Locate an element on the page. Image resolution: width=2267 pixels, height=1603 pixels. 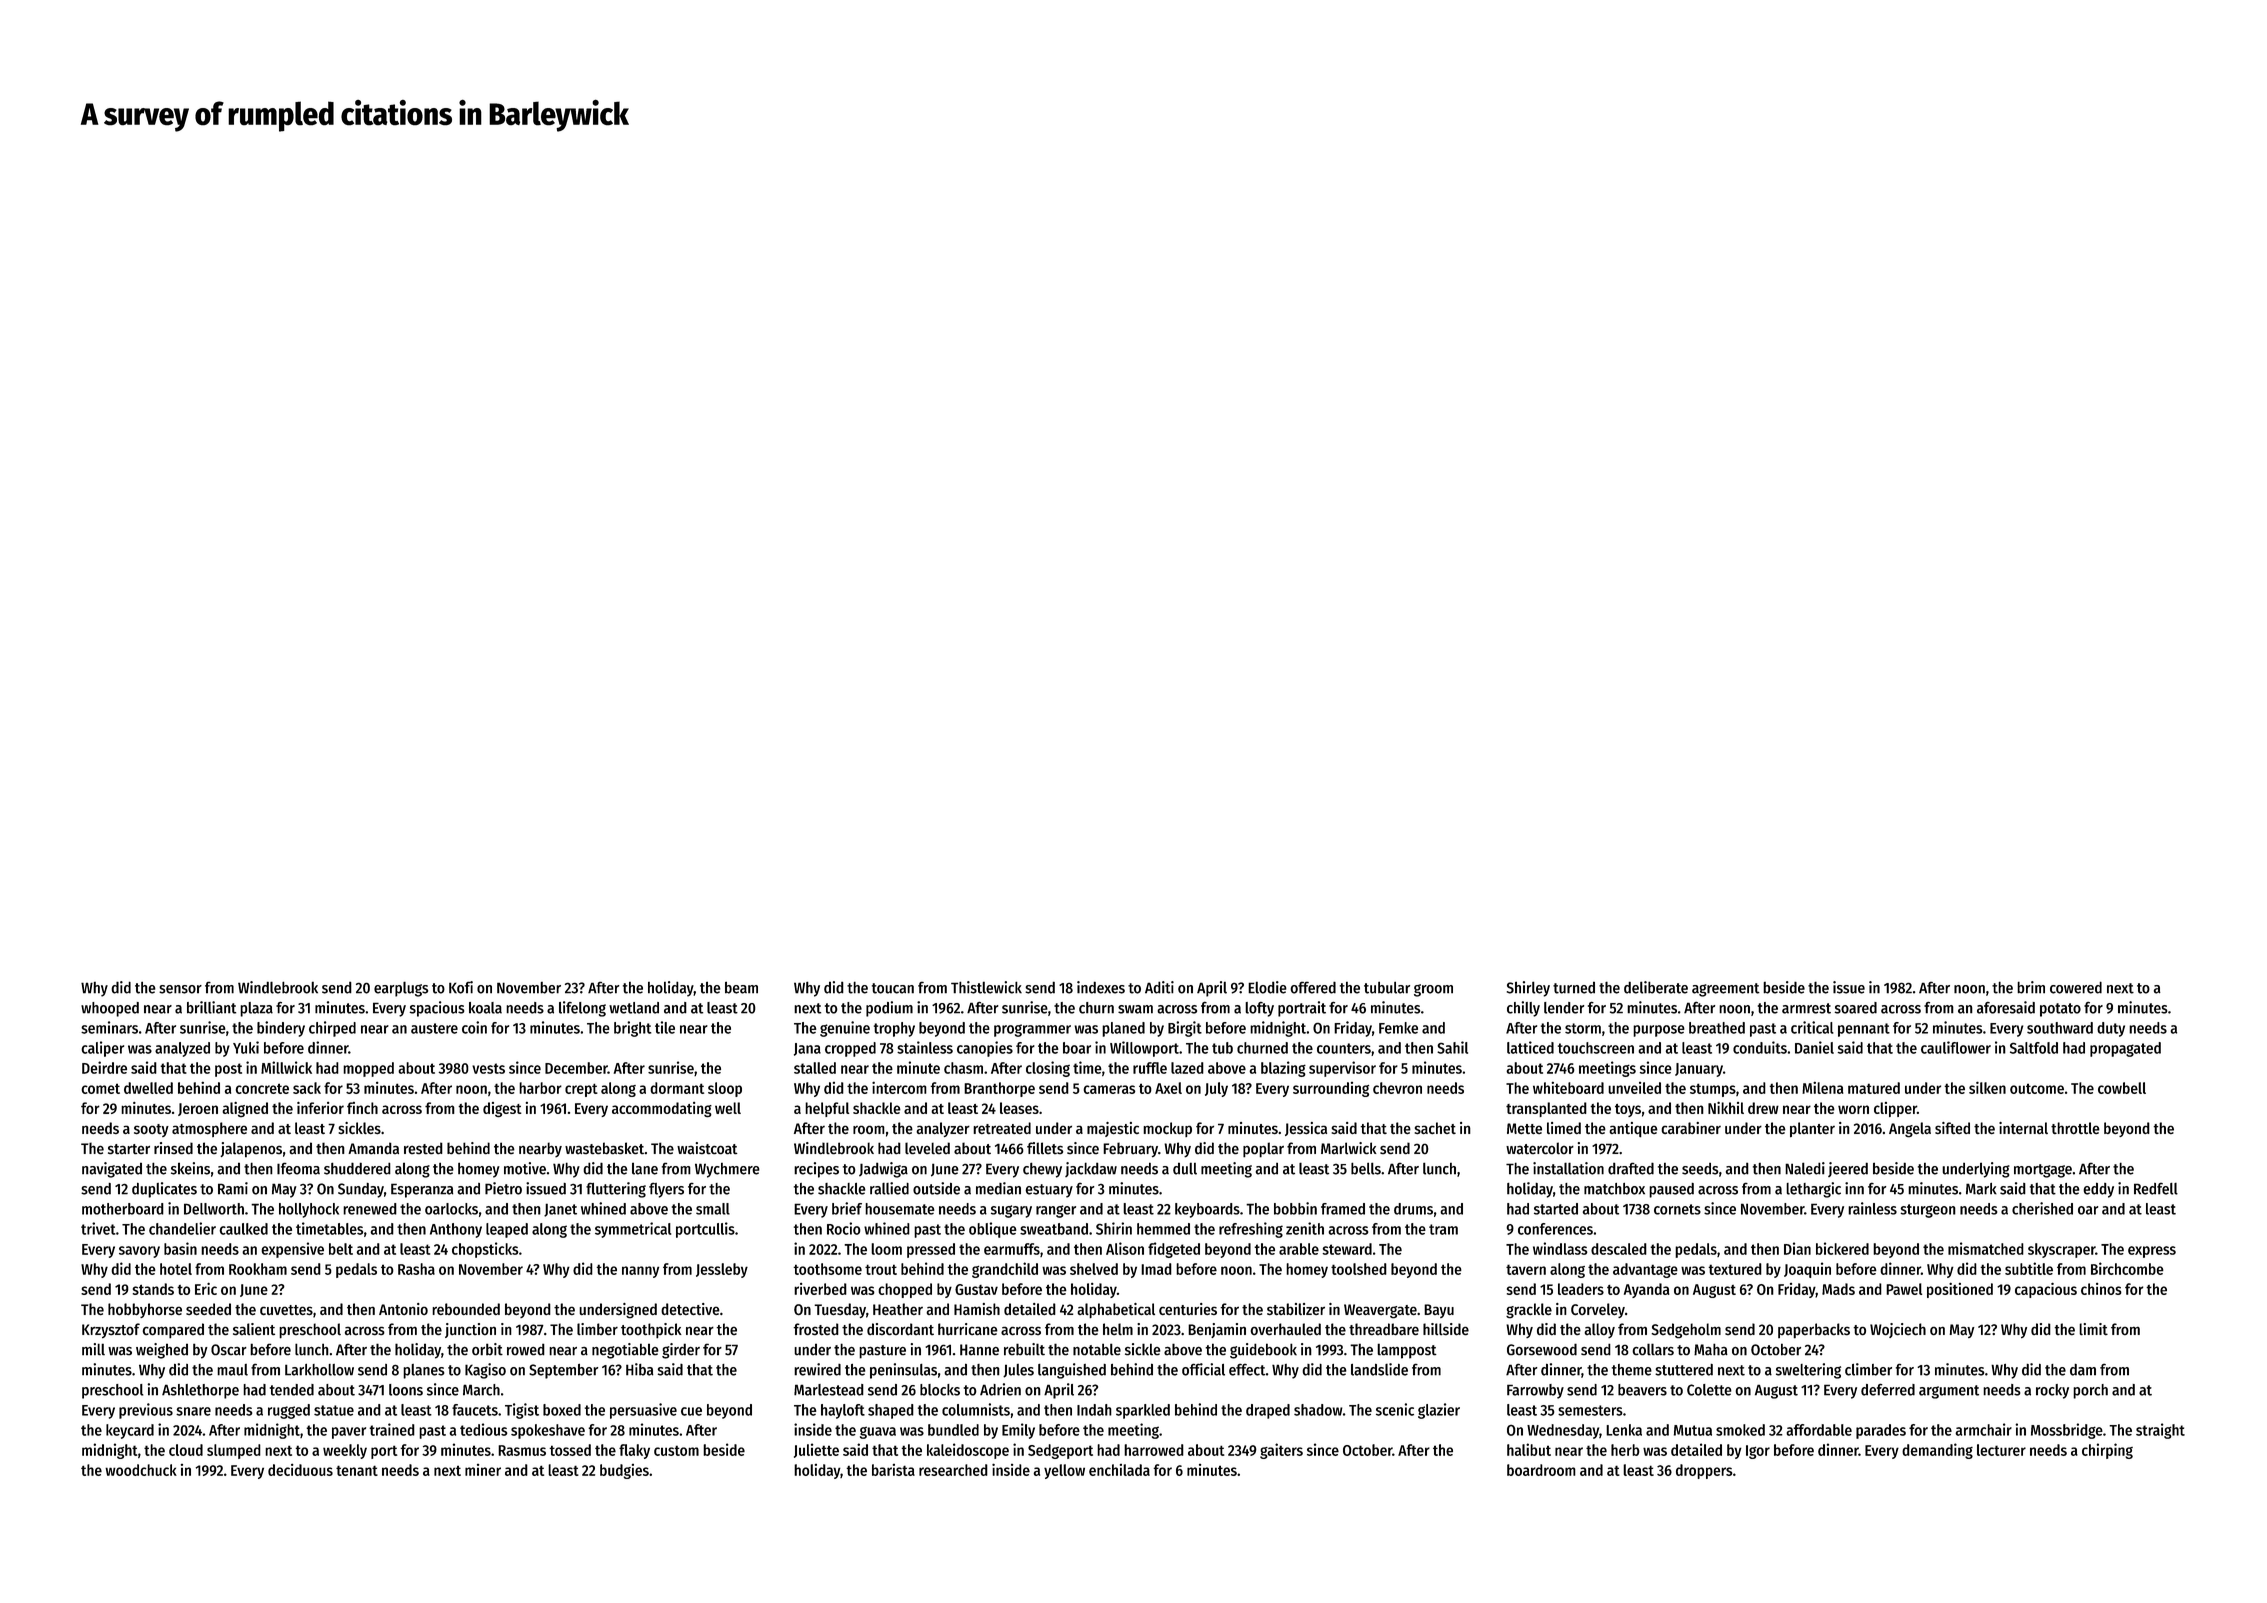
savory is located at coordinates (139, 1252).
